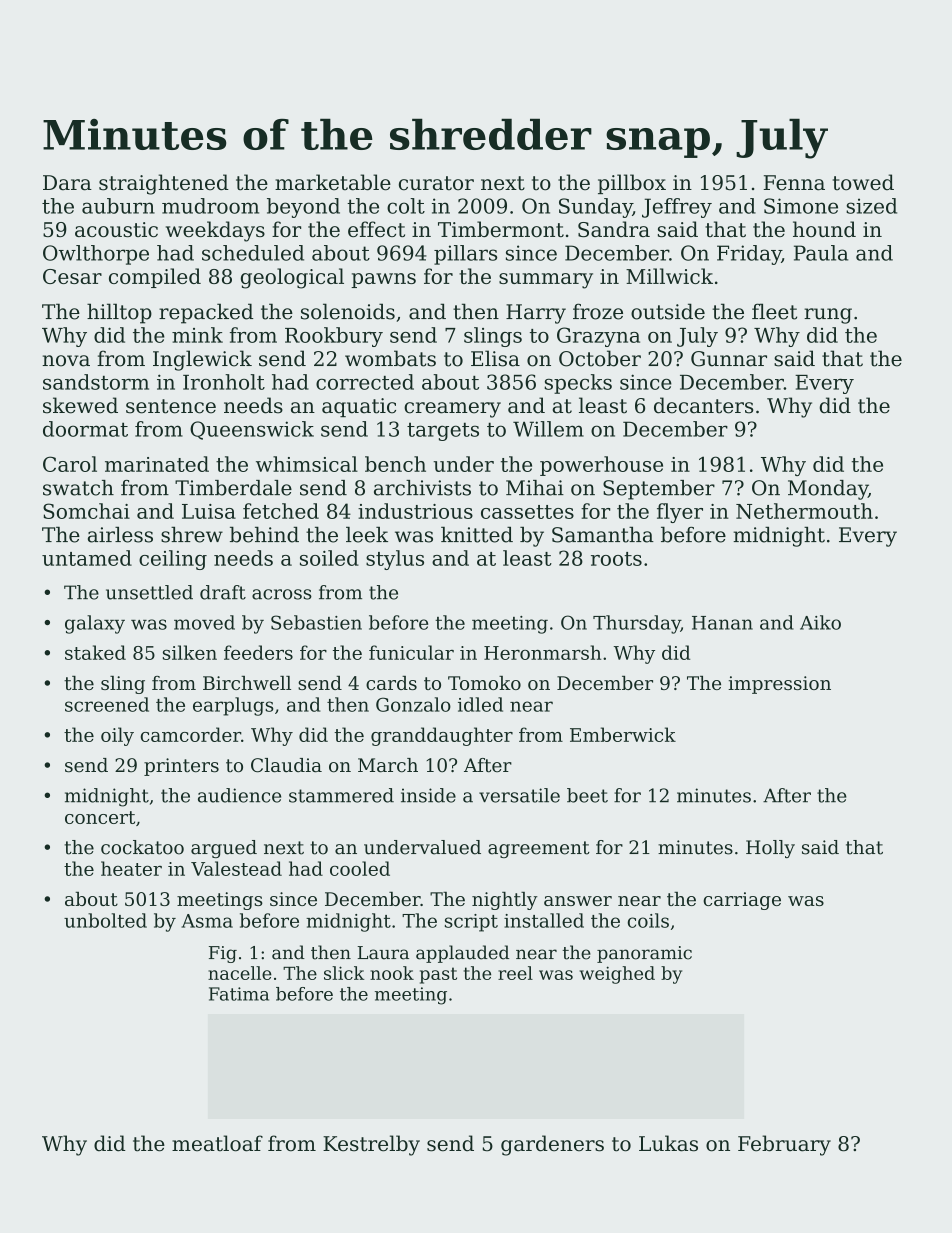 The width and height of the screenshot is (952, 1233). Describe the element at coordinates (465, 255) in the screenshot. I see `pillars` at that location.
